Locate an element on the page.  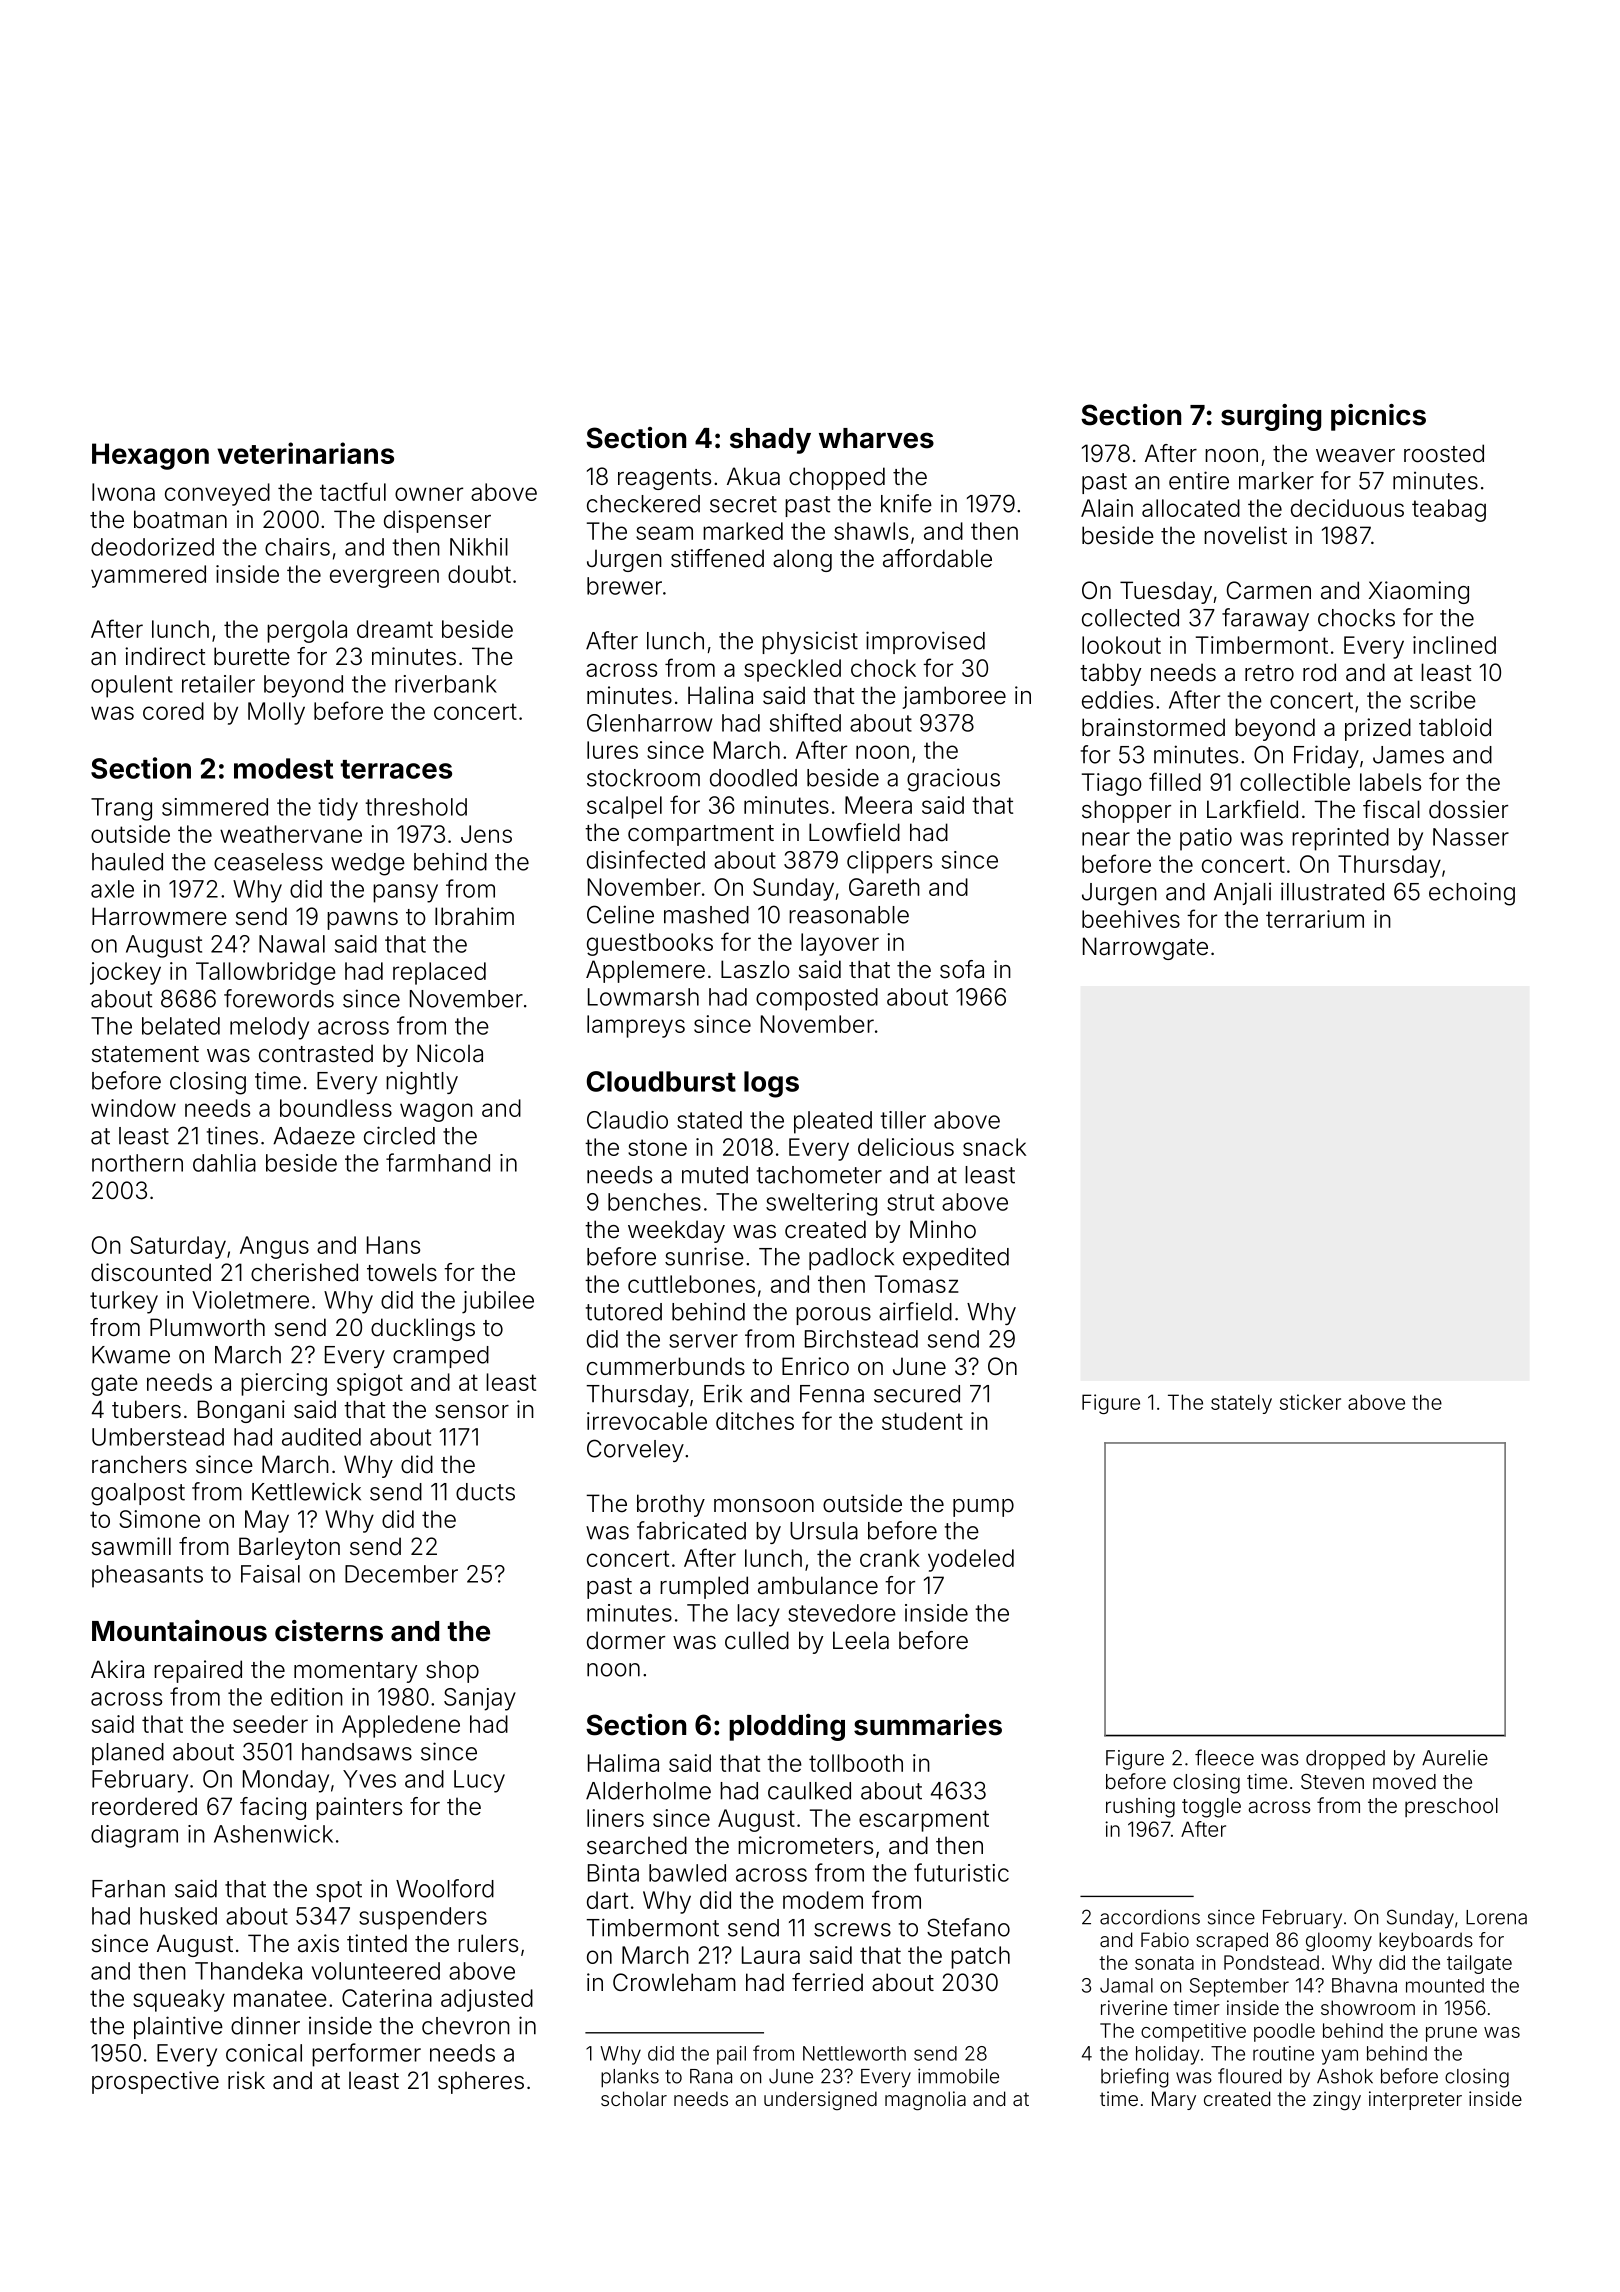
northern is located at coordinates (137, 1163).
